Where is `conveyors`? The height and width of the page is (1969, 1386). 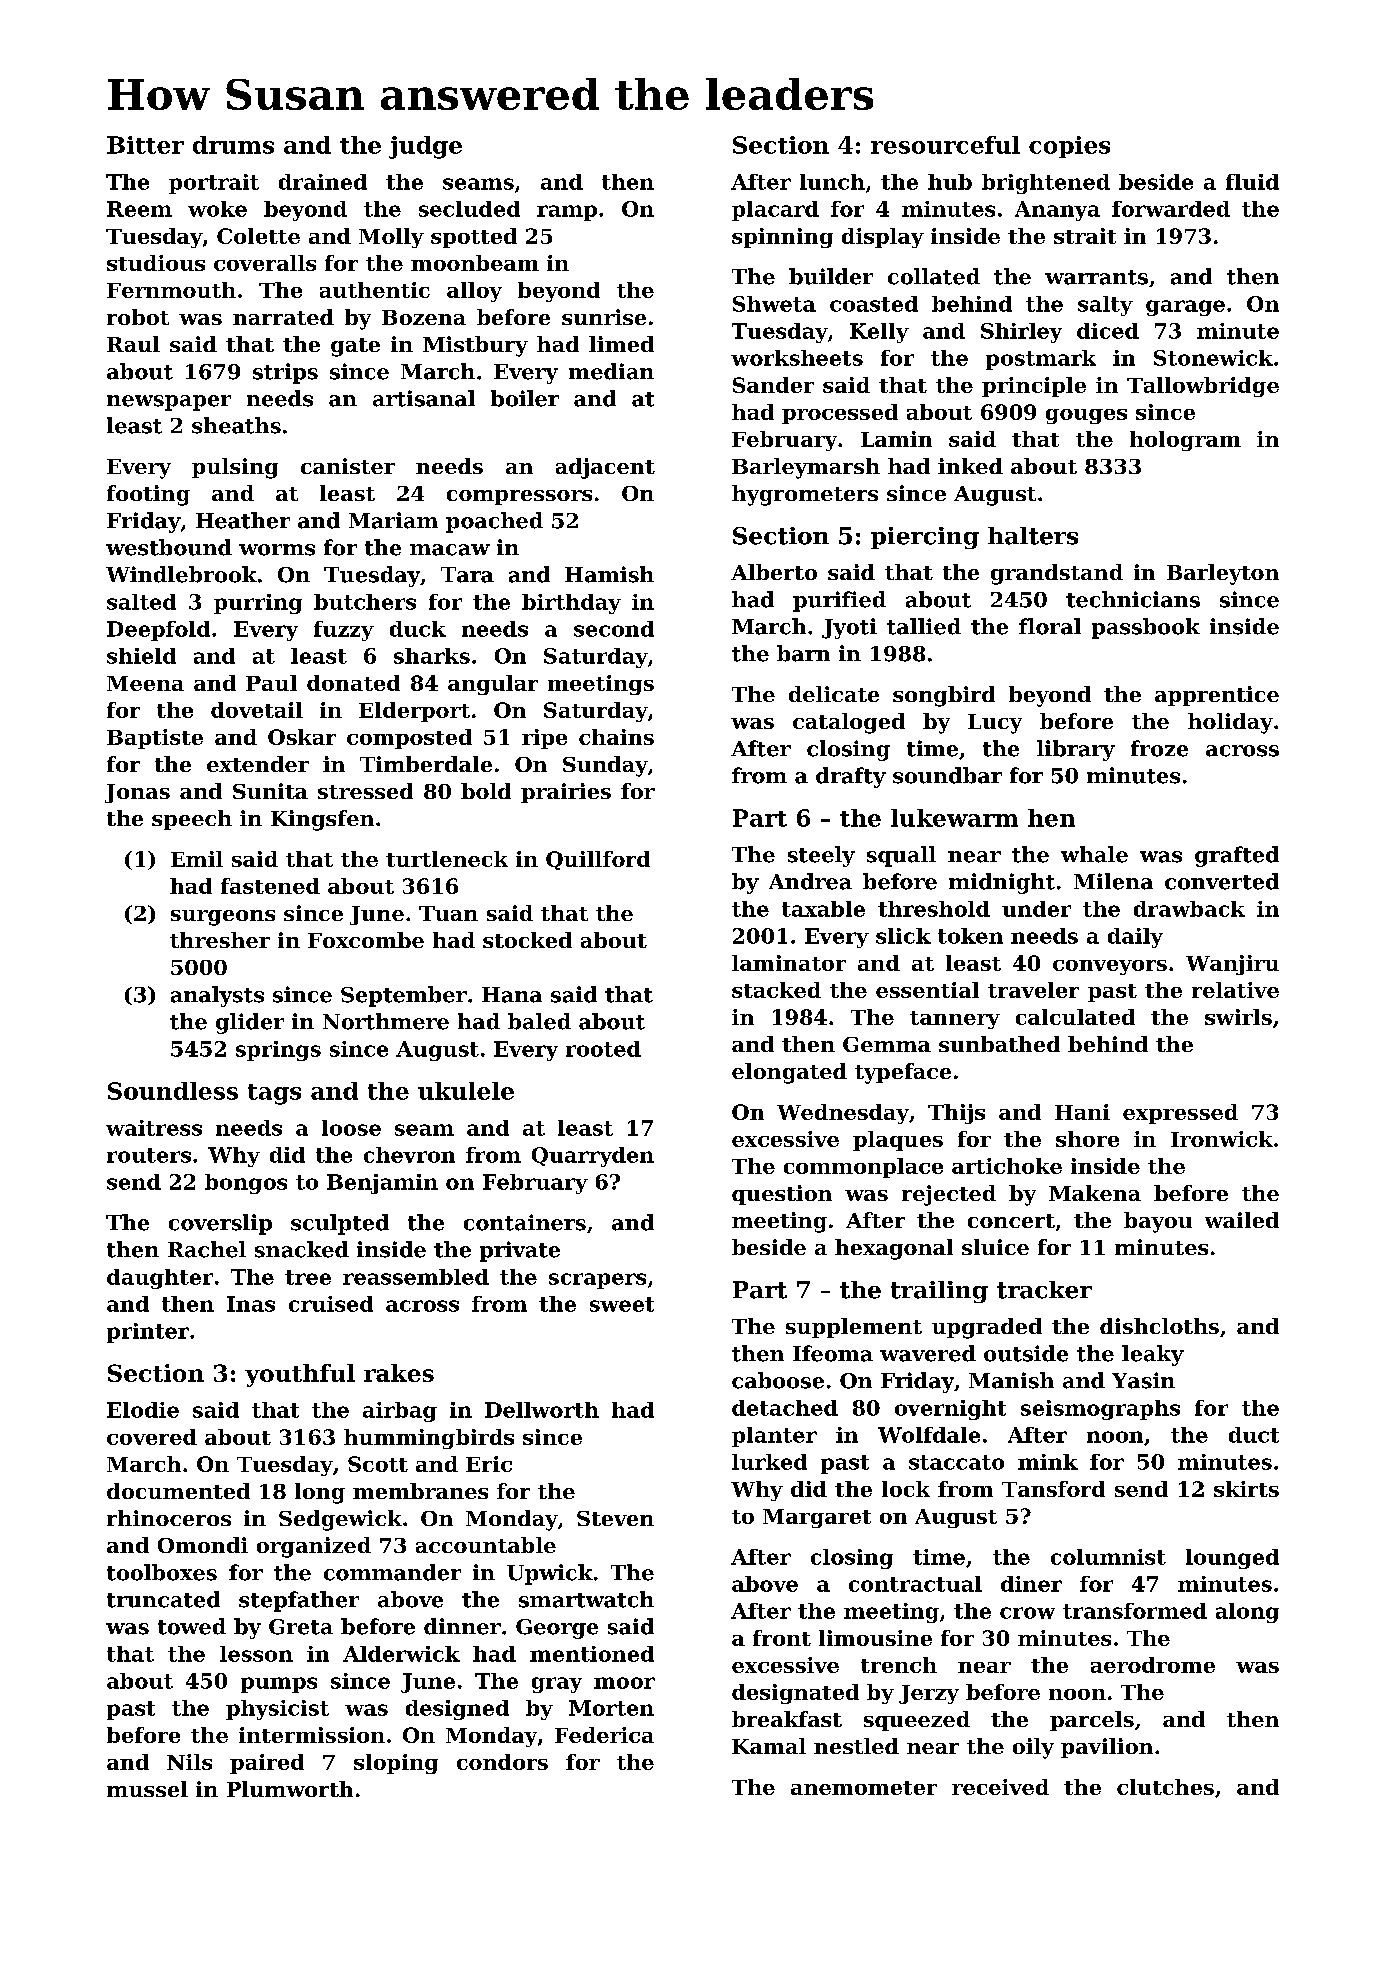 conveyors is located at coordinates (1110, 967).
